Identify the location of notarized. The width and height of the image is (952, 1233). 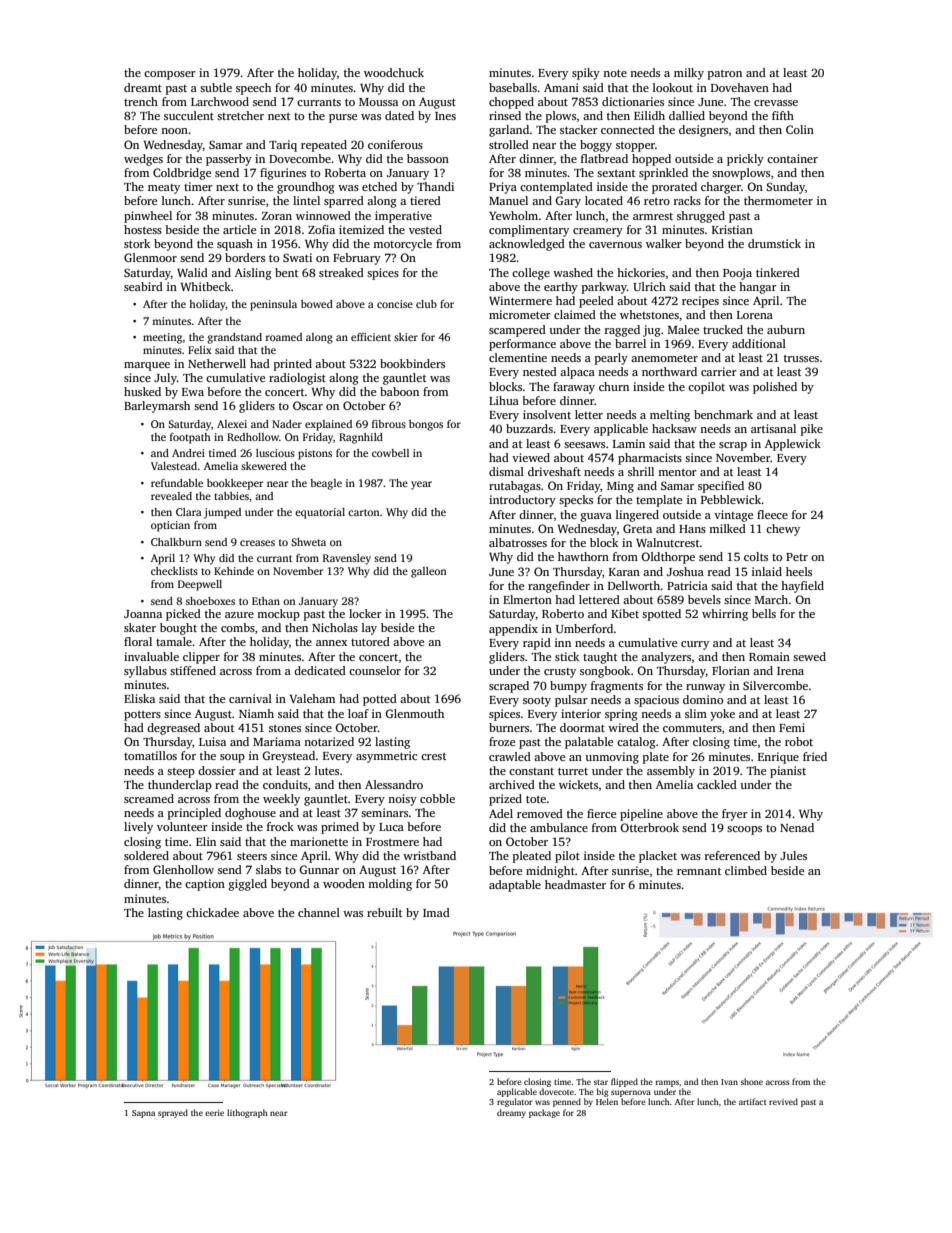
(329, 741).
